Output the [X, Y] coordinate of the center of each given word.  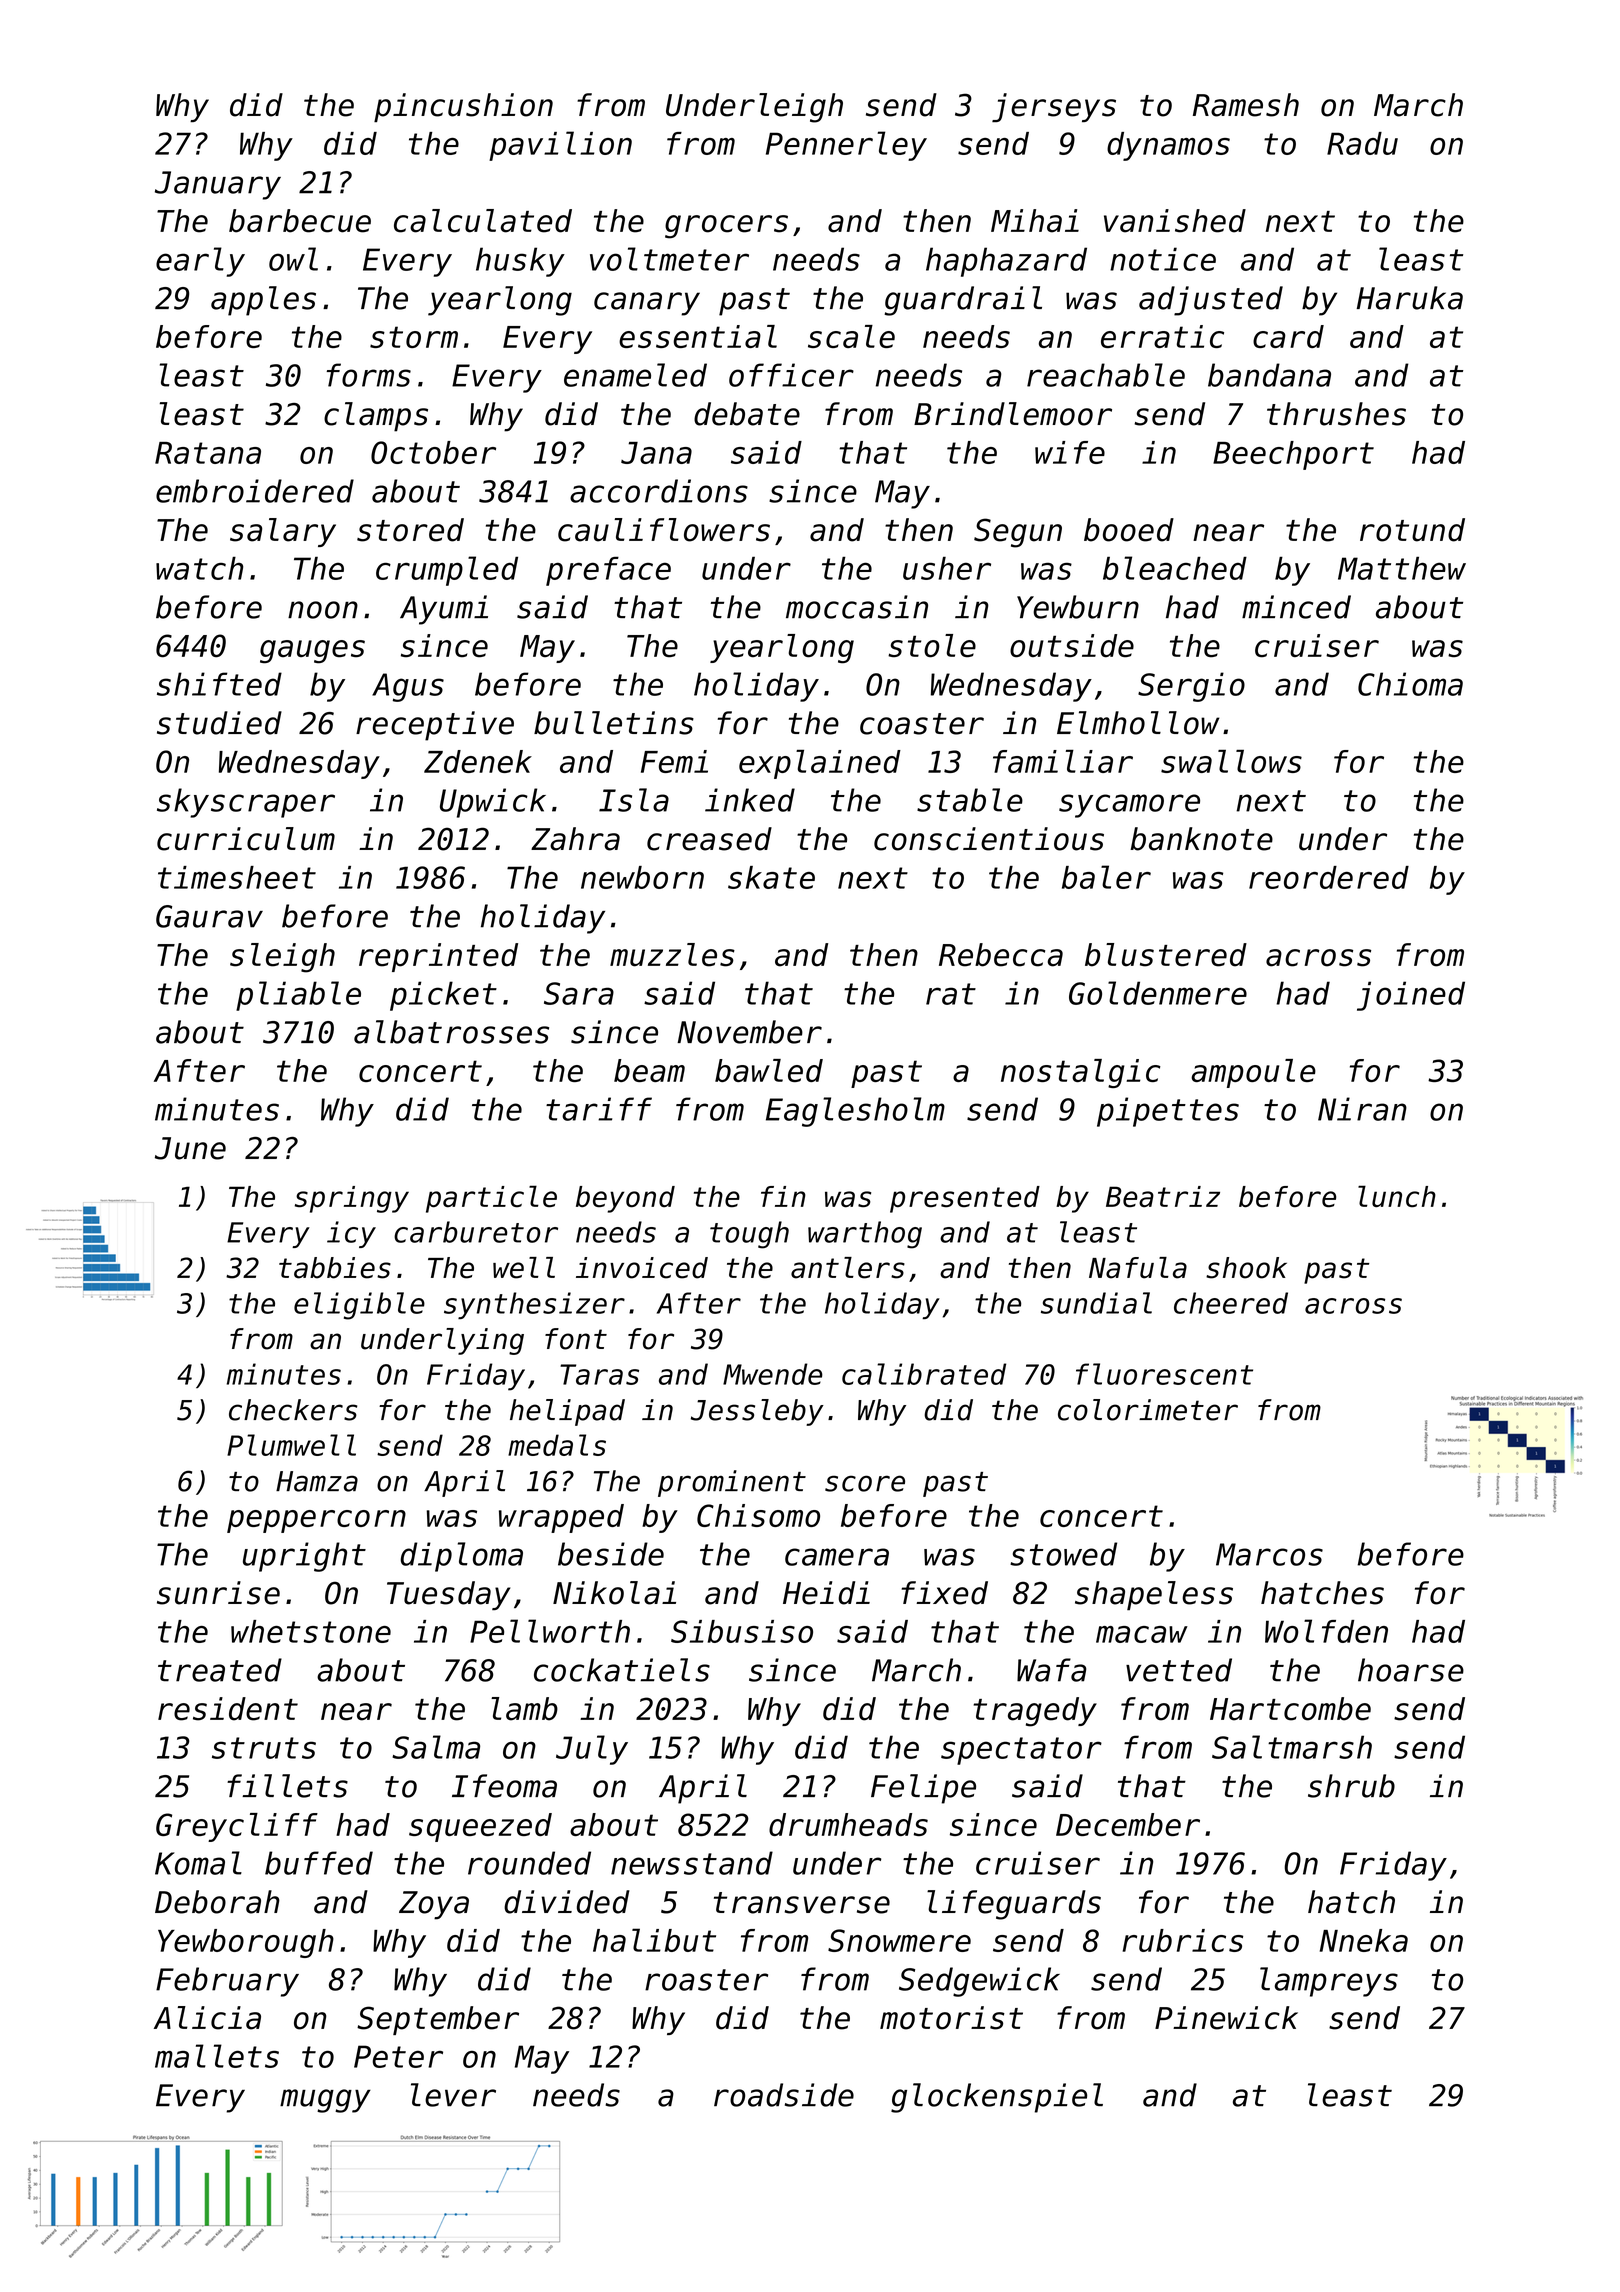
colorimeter [1148, 1410]
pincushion [463, 107]
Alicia [207, 2018]
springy [352, 1199]
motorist [951, 2018]
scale [851, 336]
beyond [625, 1199]
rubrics [1183, 1940]
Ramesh [1246, 105]
